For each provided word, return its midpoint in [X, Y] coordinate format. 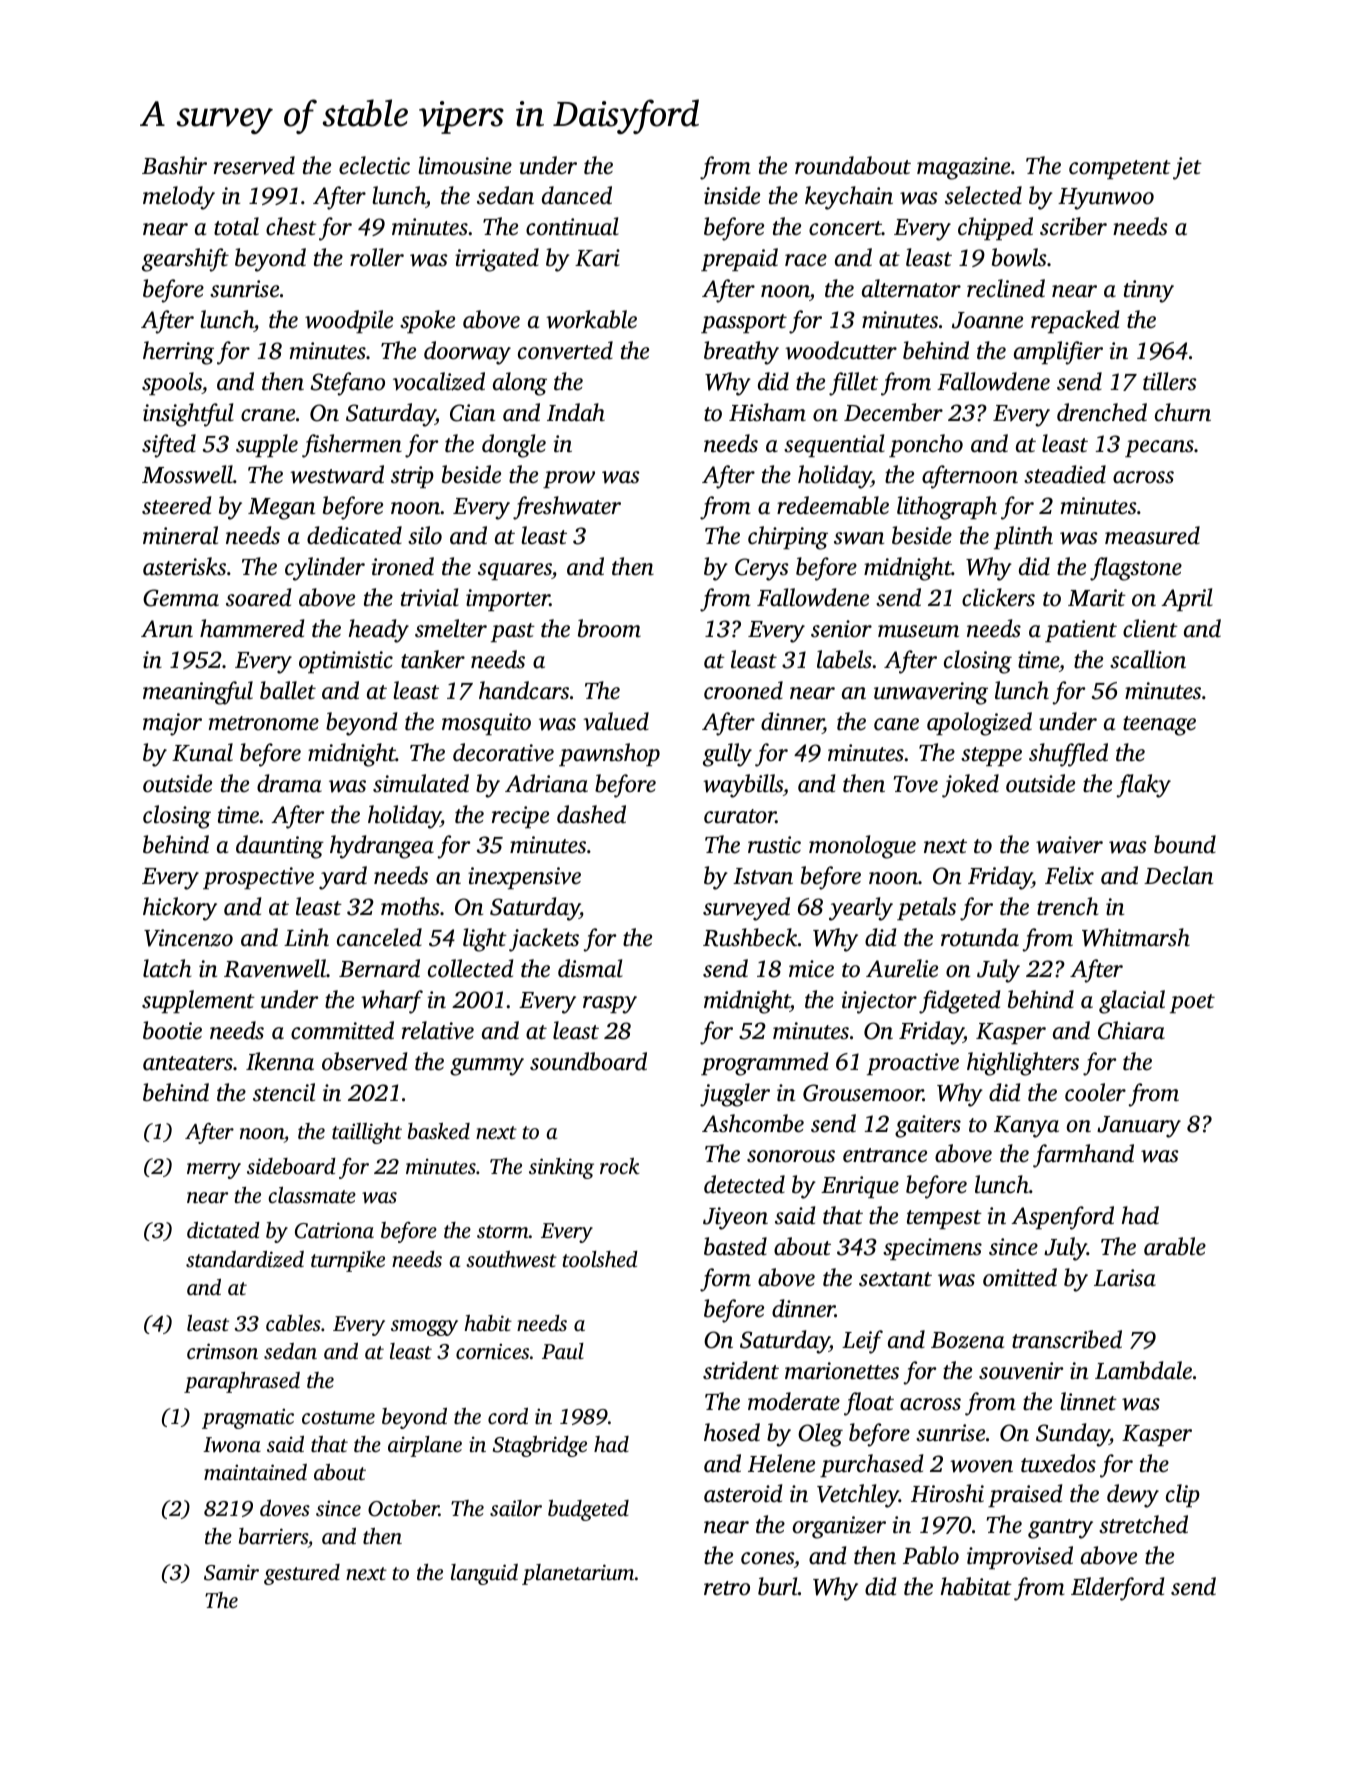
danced [577, 195]
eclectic [374, 165]
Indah [576, 412]
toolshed [600, 1259]
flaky [1143, 786]
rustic [774, 845]
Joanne [987, 320]
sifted [169, 446]
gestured [302, 1574]
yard [343, 878]
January [1139, 1127]
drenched [1102, 412]
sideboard [291, 1166]
